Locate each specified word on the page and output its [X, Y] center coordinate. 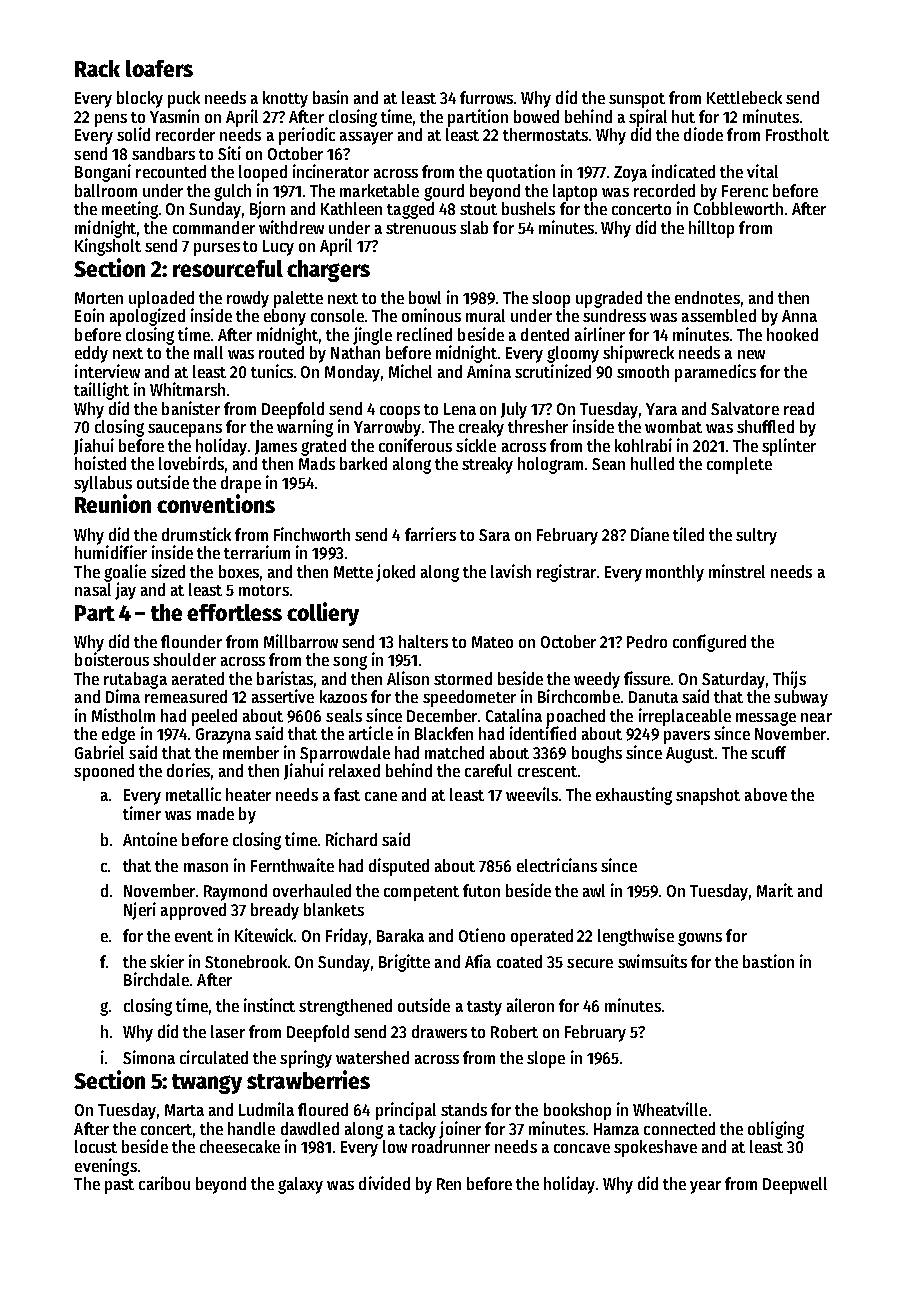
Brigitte [404, 963]
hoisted [100, 463]
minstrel [737, 571]
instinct [269, 1005]
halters [423, 641]
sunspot [637, 100]
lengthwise [636, 937]
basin [330, 97]
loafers [159, 68]
